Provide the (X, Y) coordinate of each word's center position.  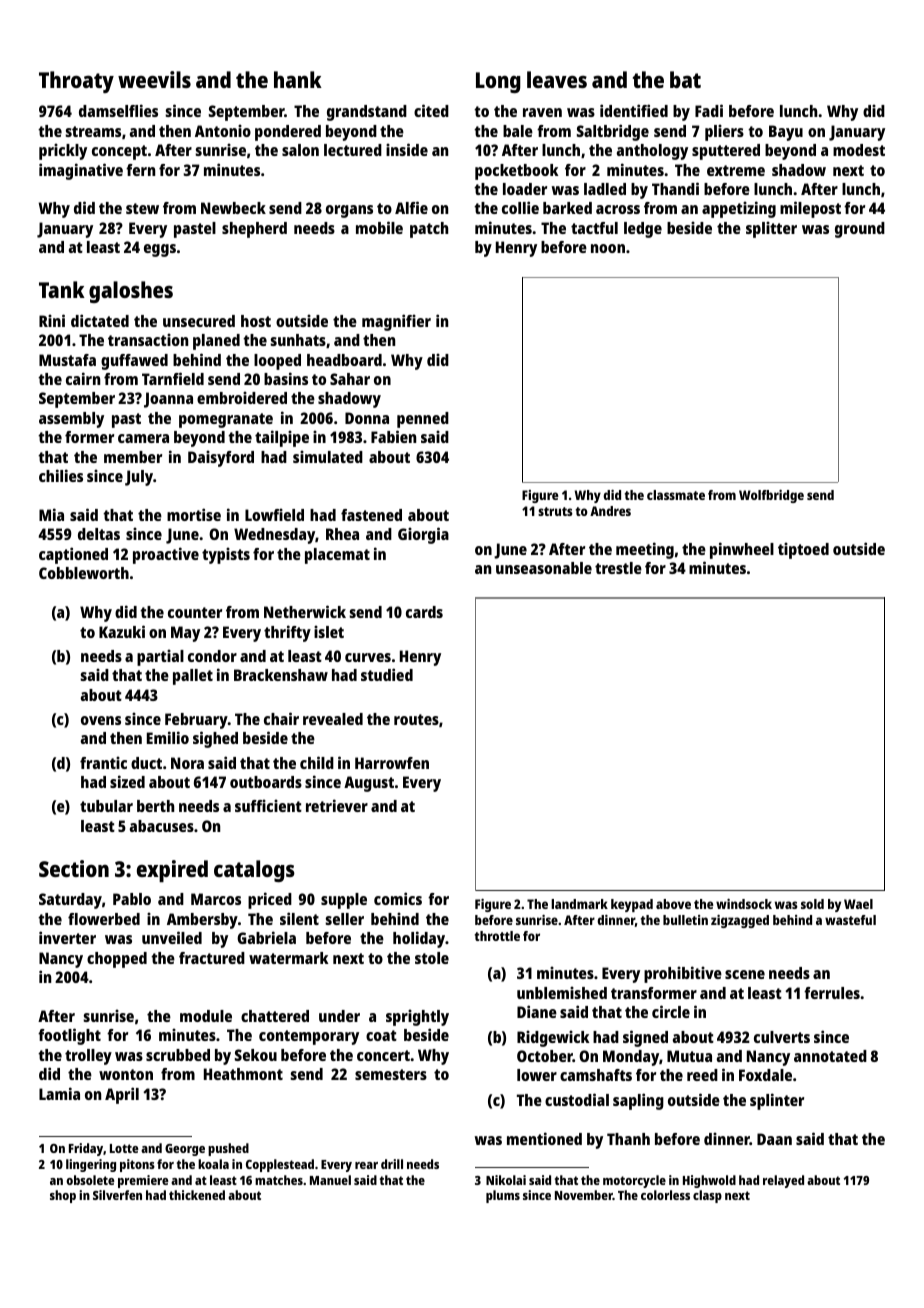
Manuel (330, 1180)
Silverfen (117, 1195)
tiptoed (803, 550)
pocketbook (516, 172)
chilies (61, 475)
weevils (154, 79)
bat (685, 79)
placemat (337, 556)
